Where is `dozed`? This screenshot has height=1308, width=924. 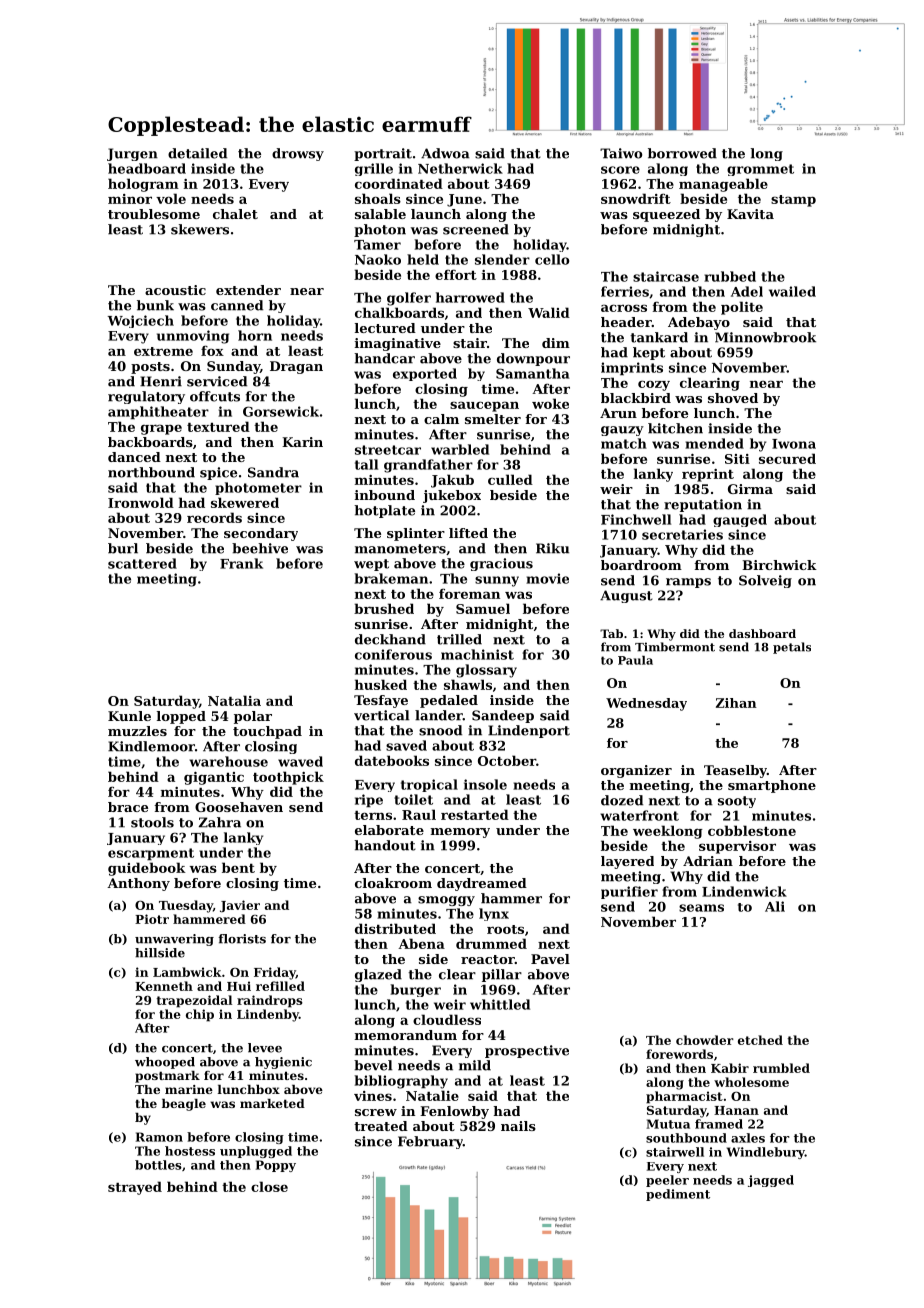
dozed is located at coordinates (622, 800).
